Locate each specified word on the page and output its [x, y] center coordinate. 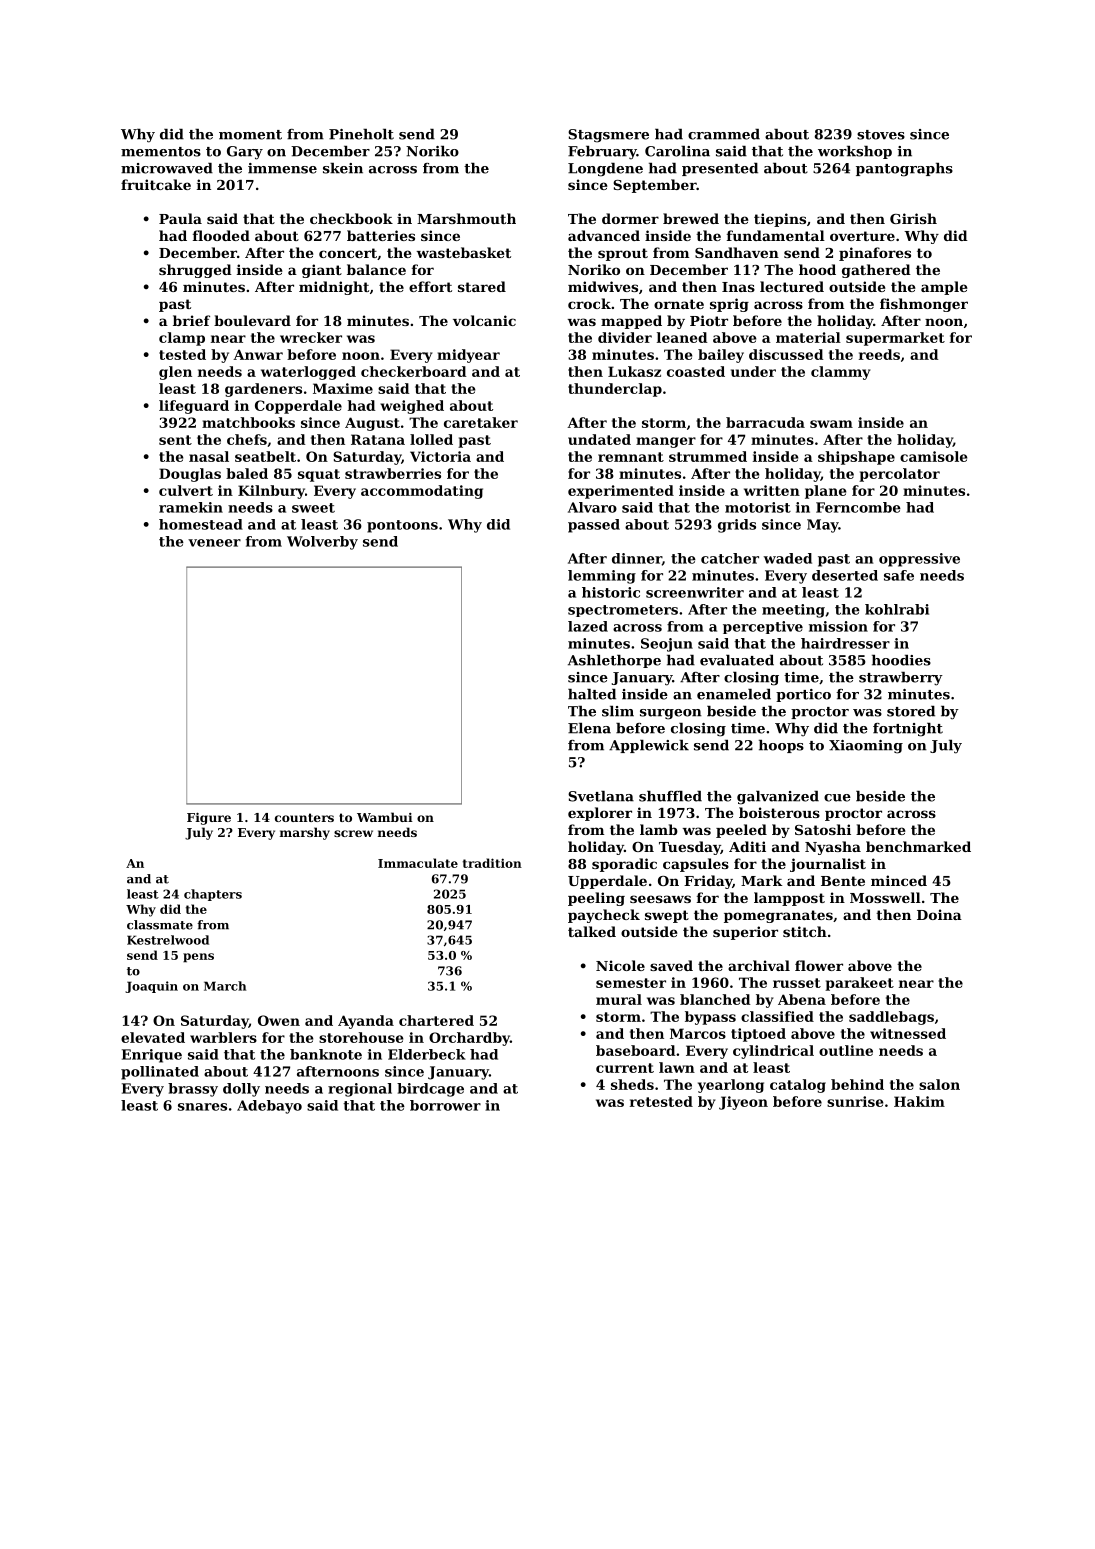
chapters [213, 895]
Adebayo [269, 1107]
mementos [161, 152]
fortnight [908, 730]
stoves [881, 135]
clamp [182, 339]
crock [589, 303]
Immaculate [418, 863]
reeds [879, 354]
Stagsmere [608, 136]
